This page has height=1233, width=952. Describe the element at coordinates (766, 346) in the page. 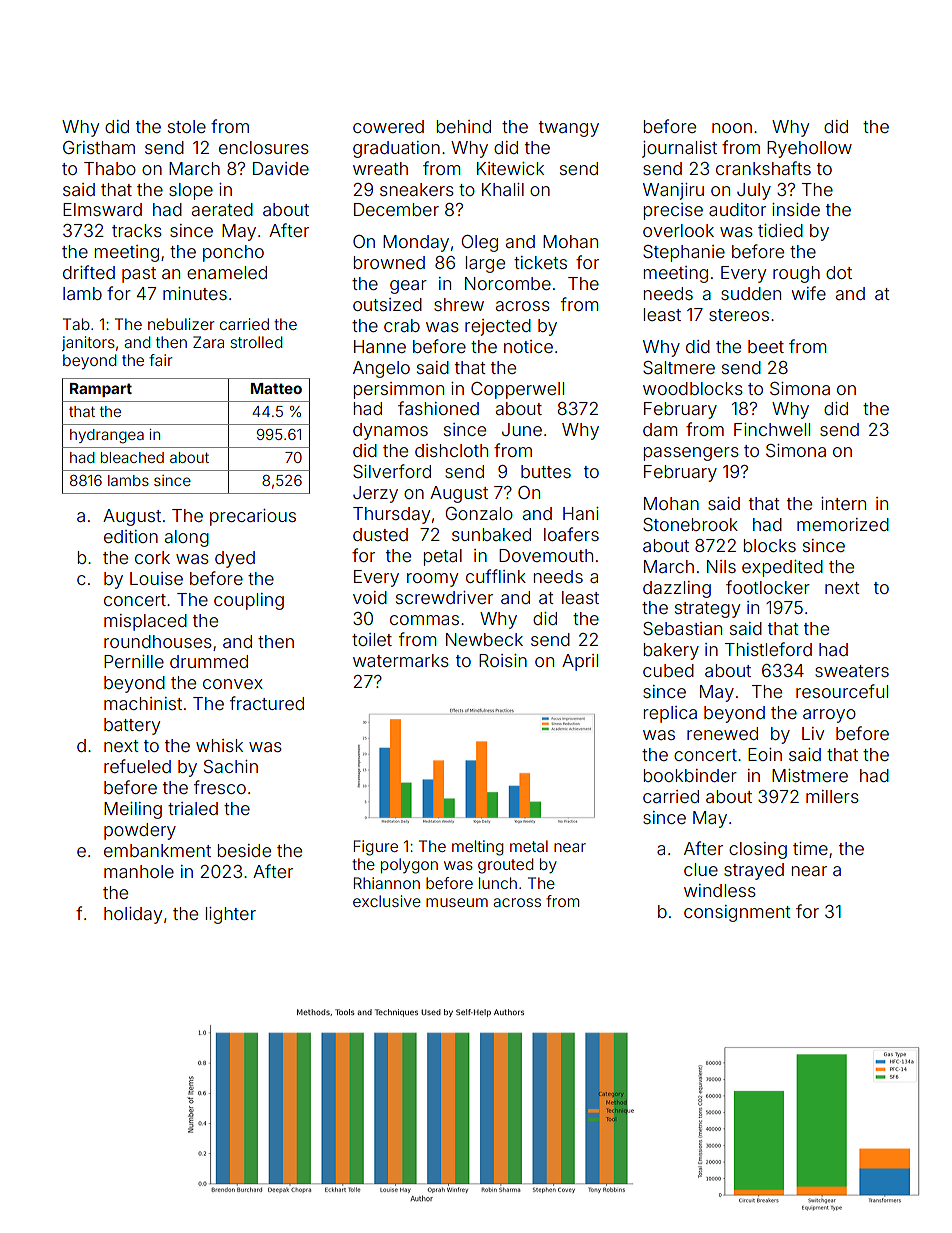

I see `beet` at that location.
